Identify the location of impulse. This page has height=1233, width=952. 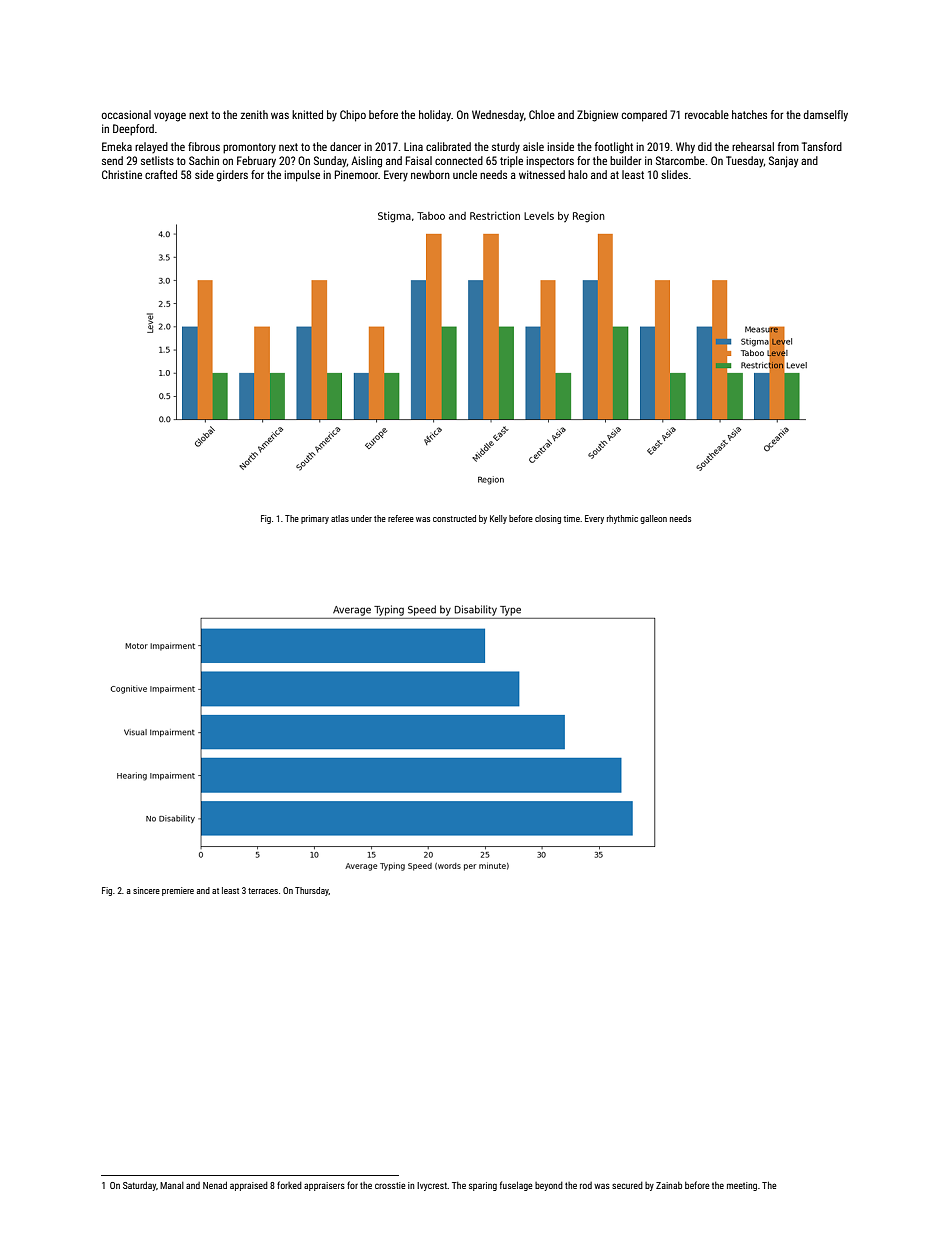
(302, 176).
